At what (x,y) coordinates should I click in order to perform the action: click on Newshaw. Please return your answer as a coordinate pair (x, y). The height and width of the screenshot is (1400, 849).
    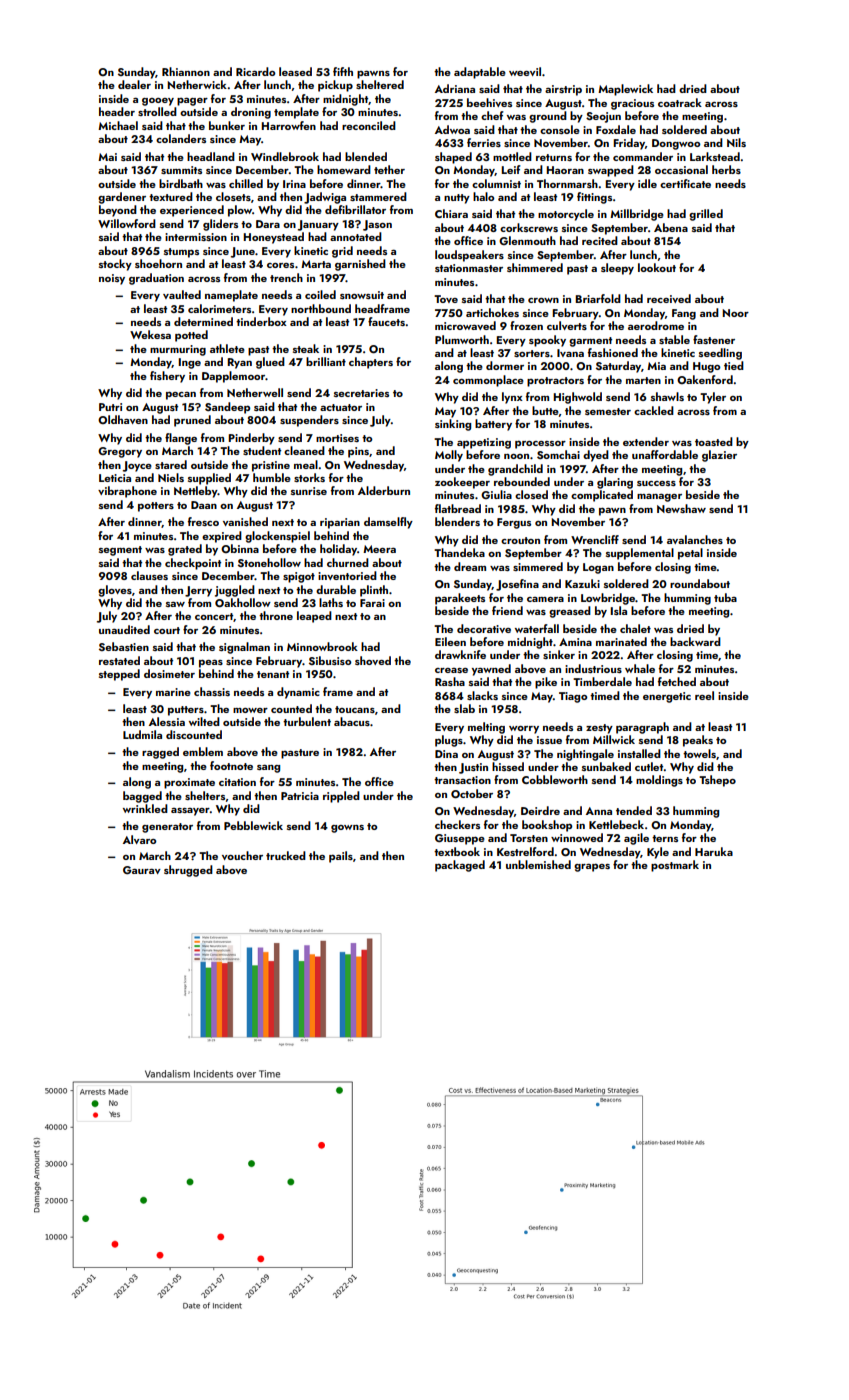
    Looking at the image, I should click on (681, 508).
